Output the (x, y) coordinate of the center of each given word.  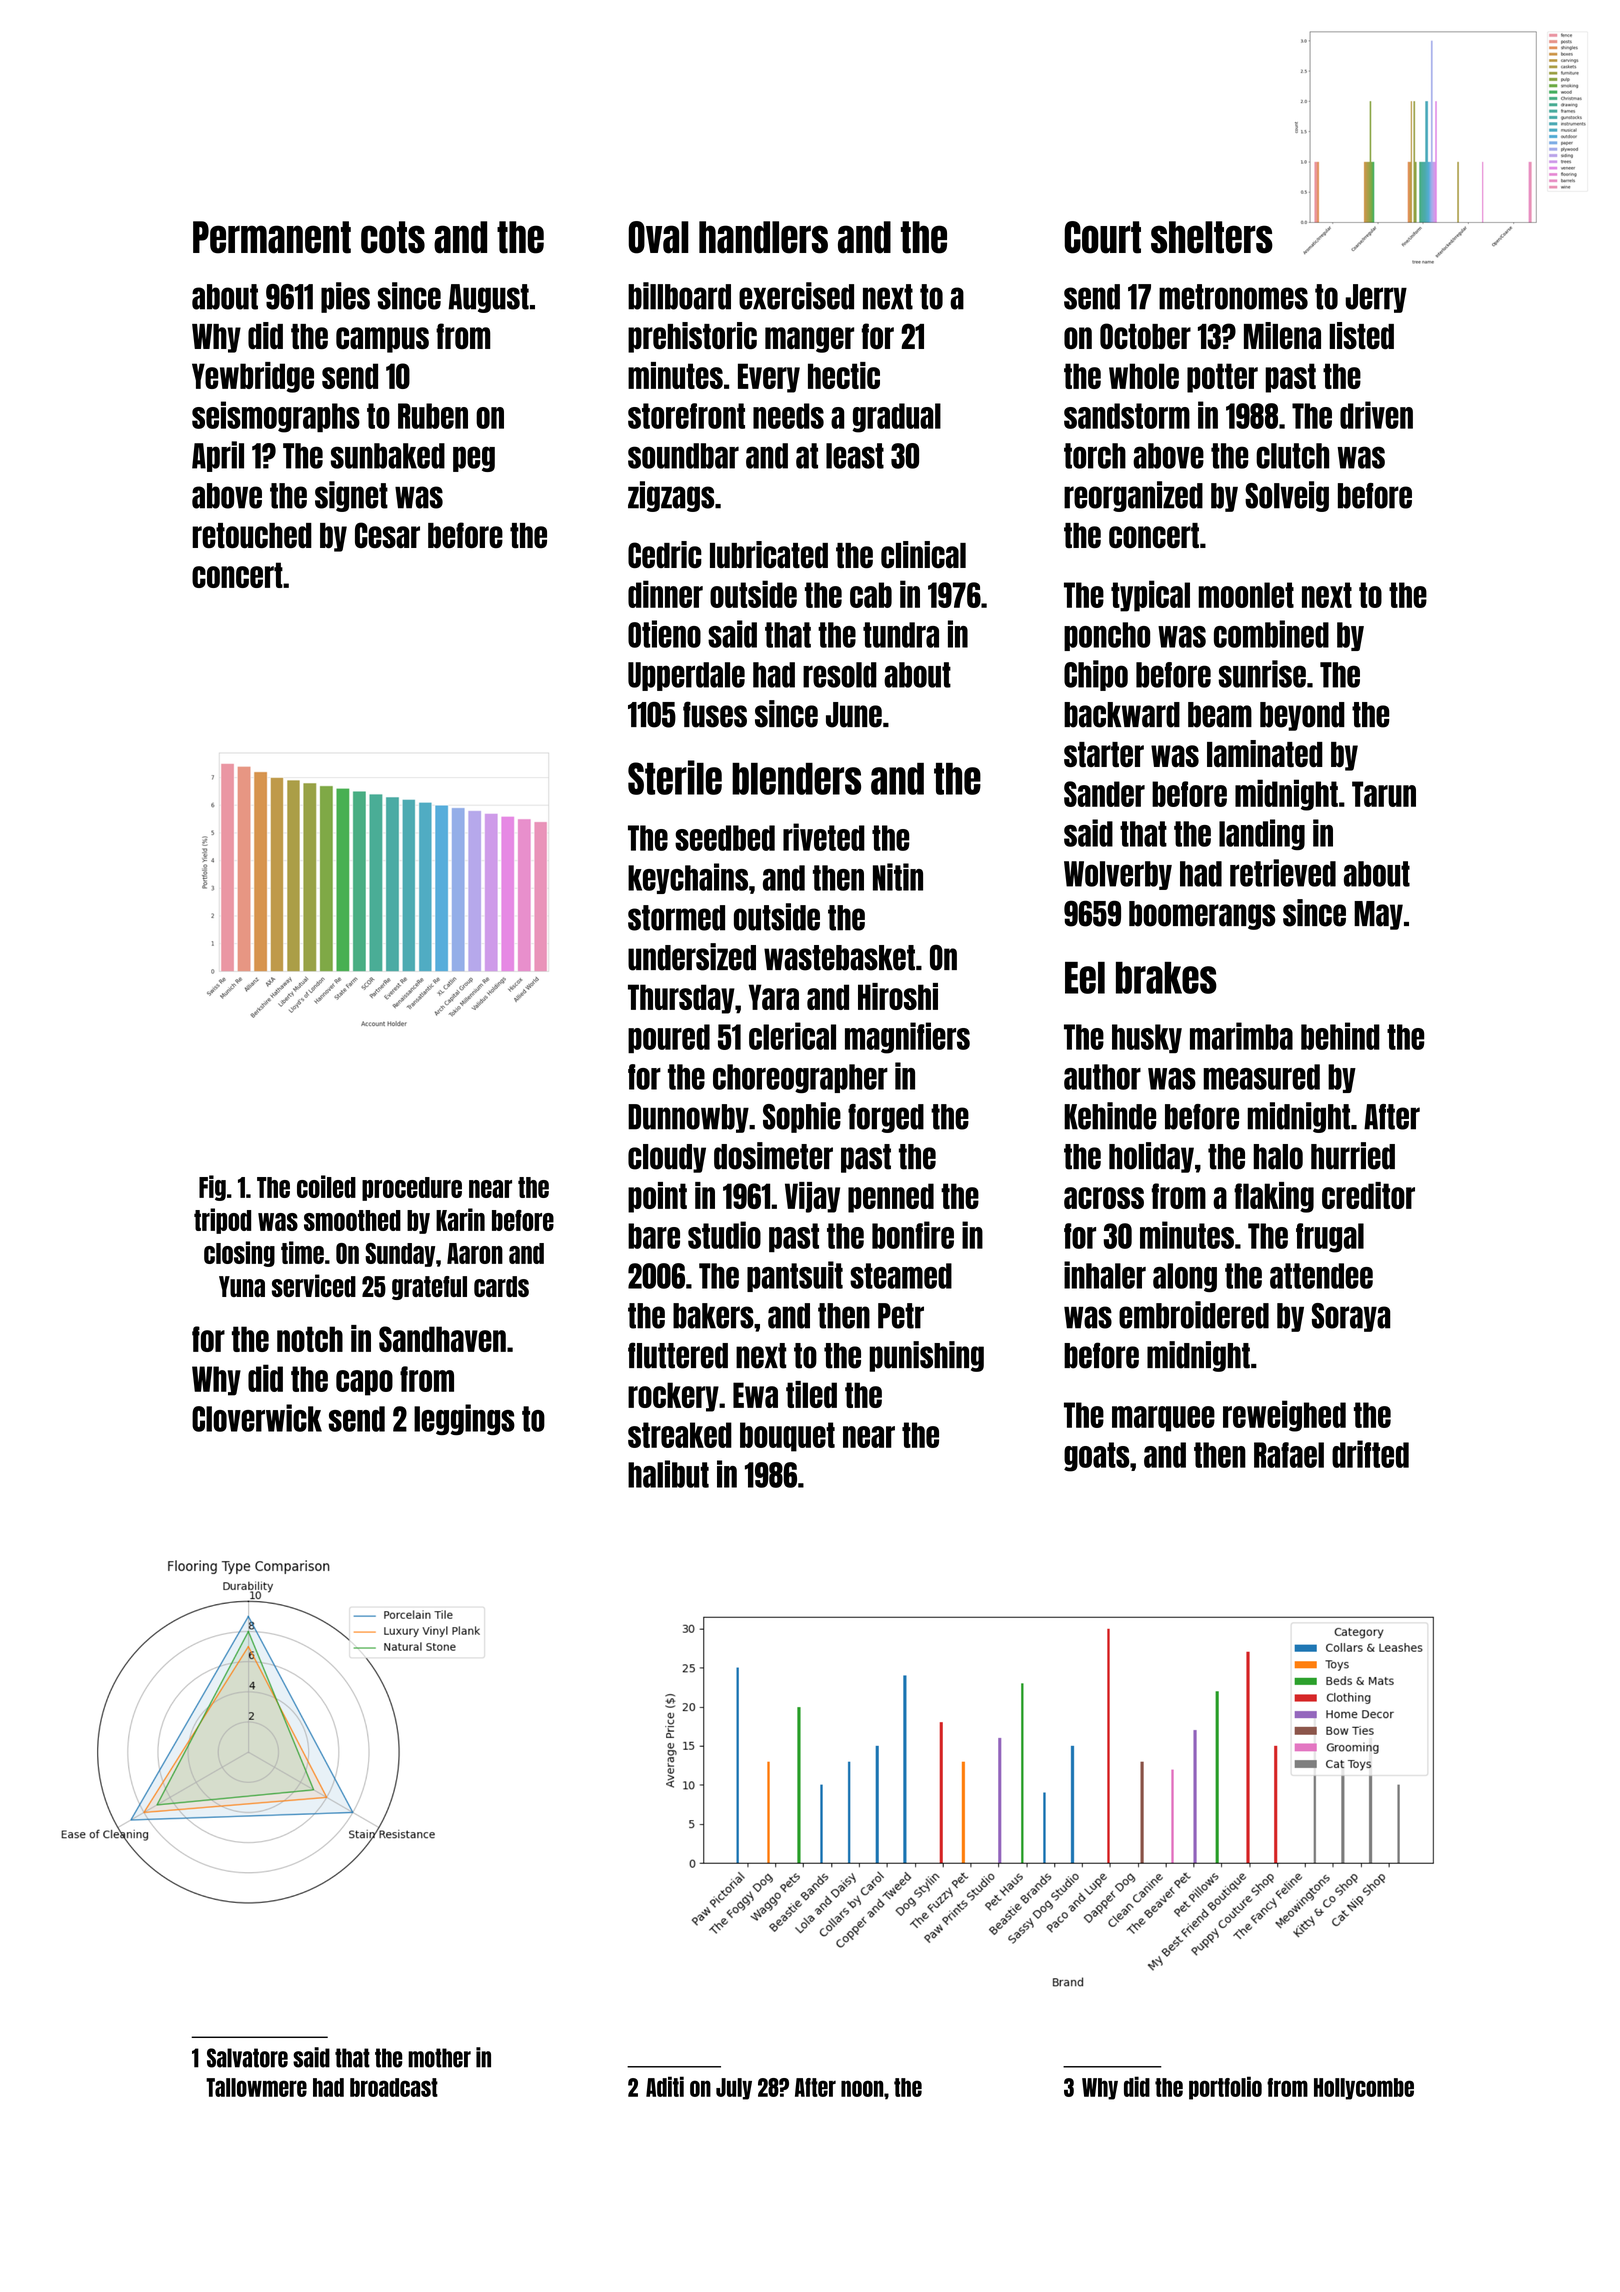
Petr (901, 1316)
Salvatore (247, 2058)
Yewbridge (253, 377)
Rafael (1289, 1455)
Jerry (1376, 298)
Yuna (242, 1286)
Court (1102, 237)
